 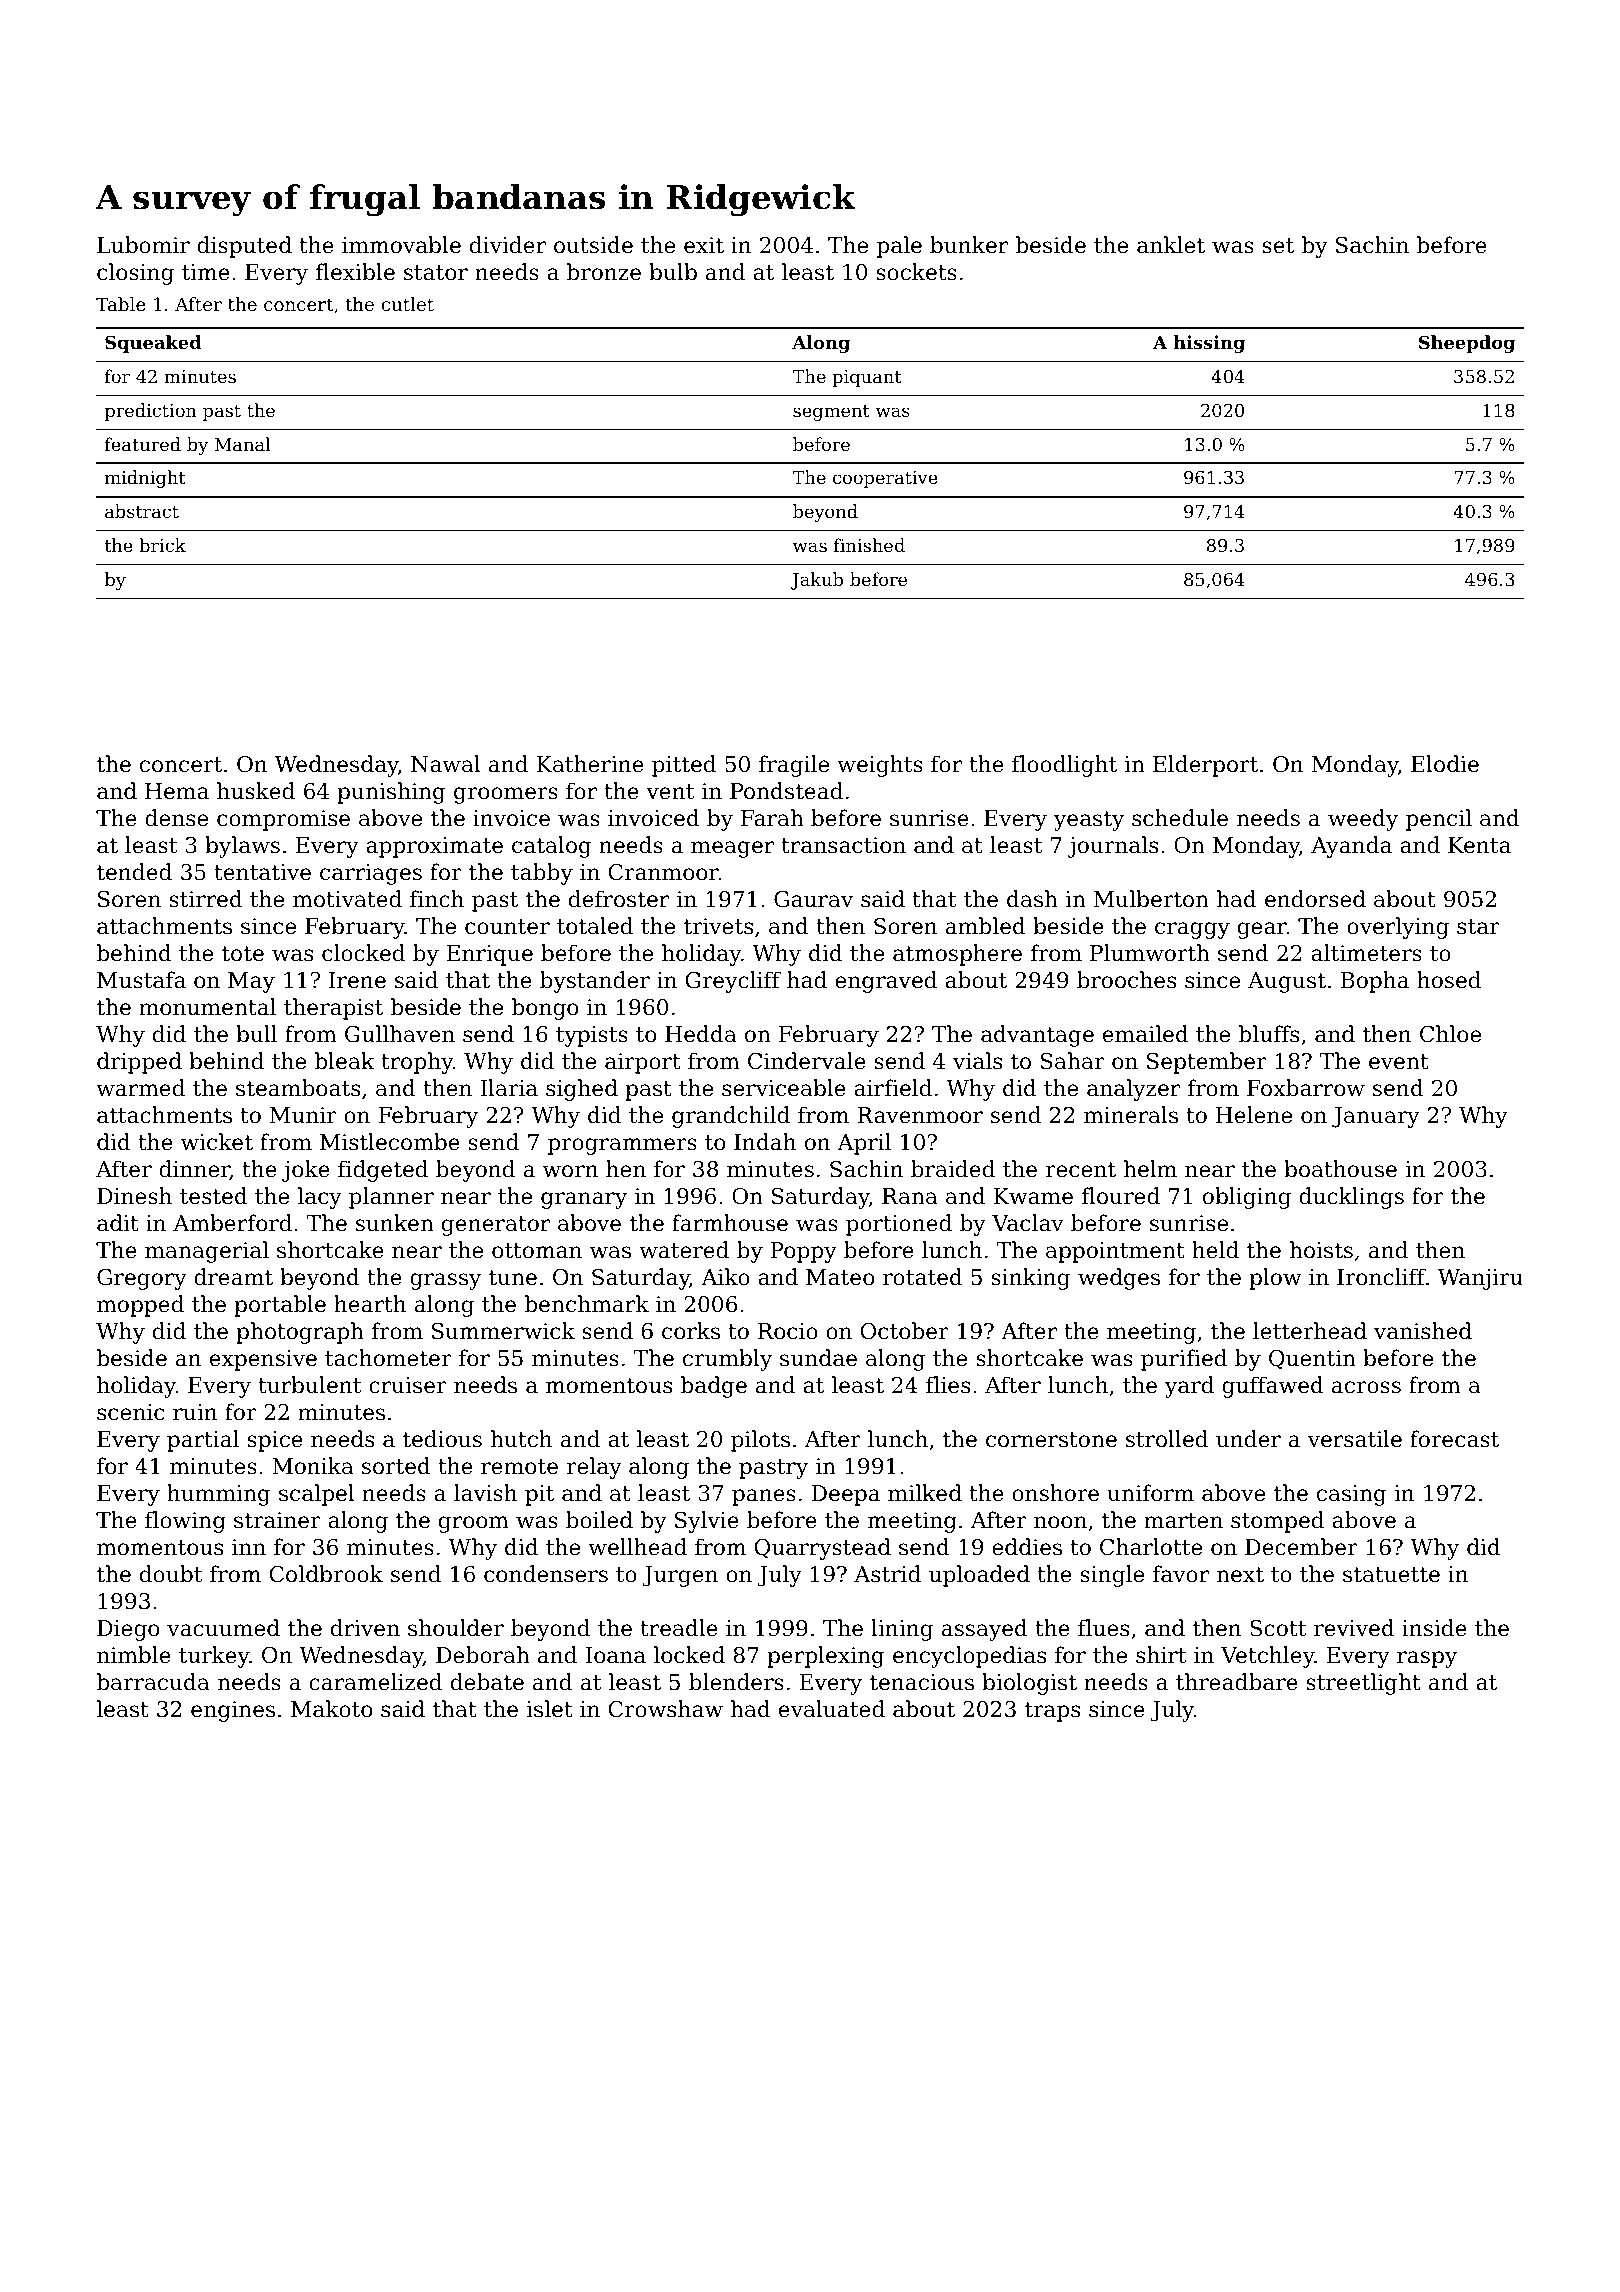 What do you see at coordinates (1237, 1682) in the document?
I see `threadbare` at bounding box center [1237, 1682].
